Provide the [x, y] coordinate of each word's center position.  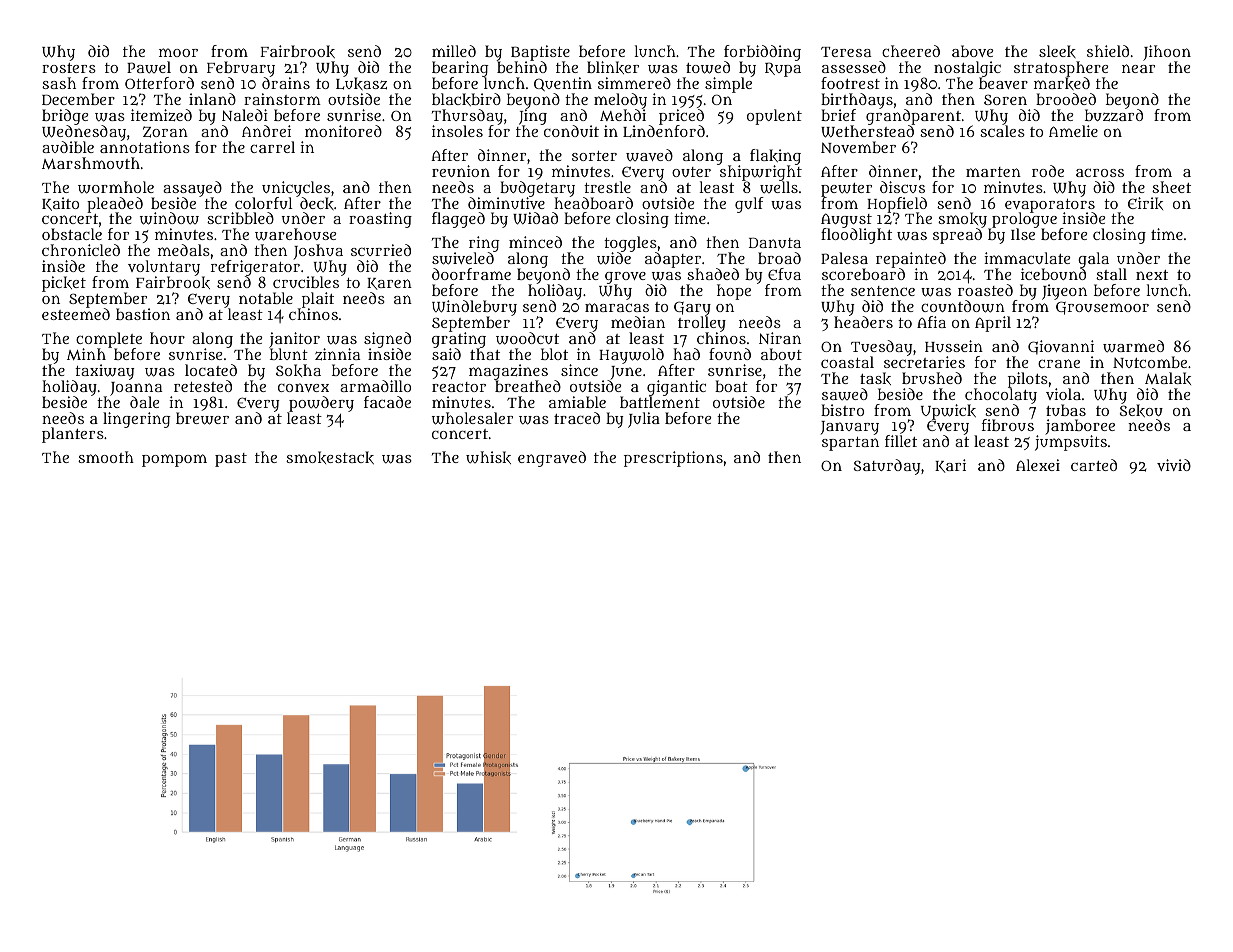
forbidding [762, 53]
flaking [775, 157]
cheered [911, 51]
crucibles [306, 282]
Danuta [775, 243]
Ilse [1023, 234]
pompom [174, 460]
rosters [69, 68]
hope [734, 292]
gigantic [676, 388]
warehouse [295, 234]
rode [1048, 171]
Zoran [165, 132]
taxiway [104, 372]
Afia [931, 322]
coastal [847, 362]
